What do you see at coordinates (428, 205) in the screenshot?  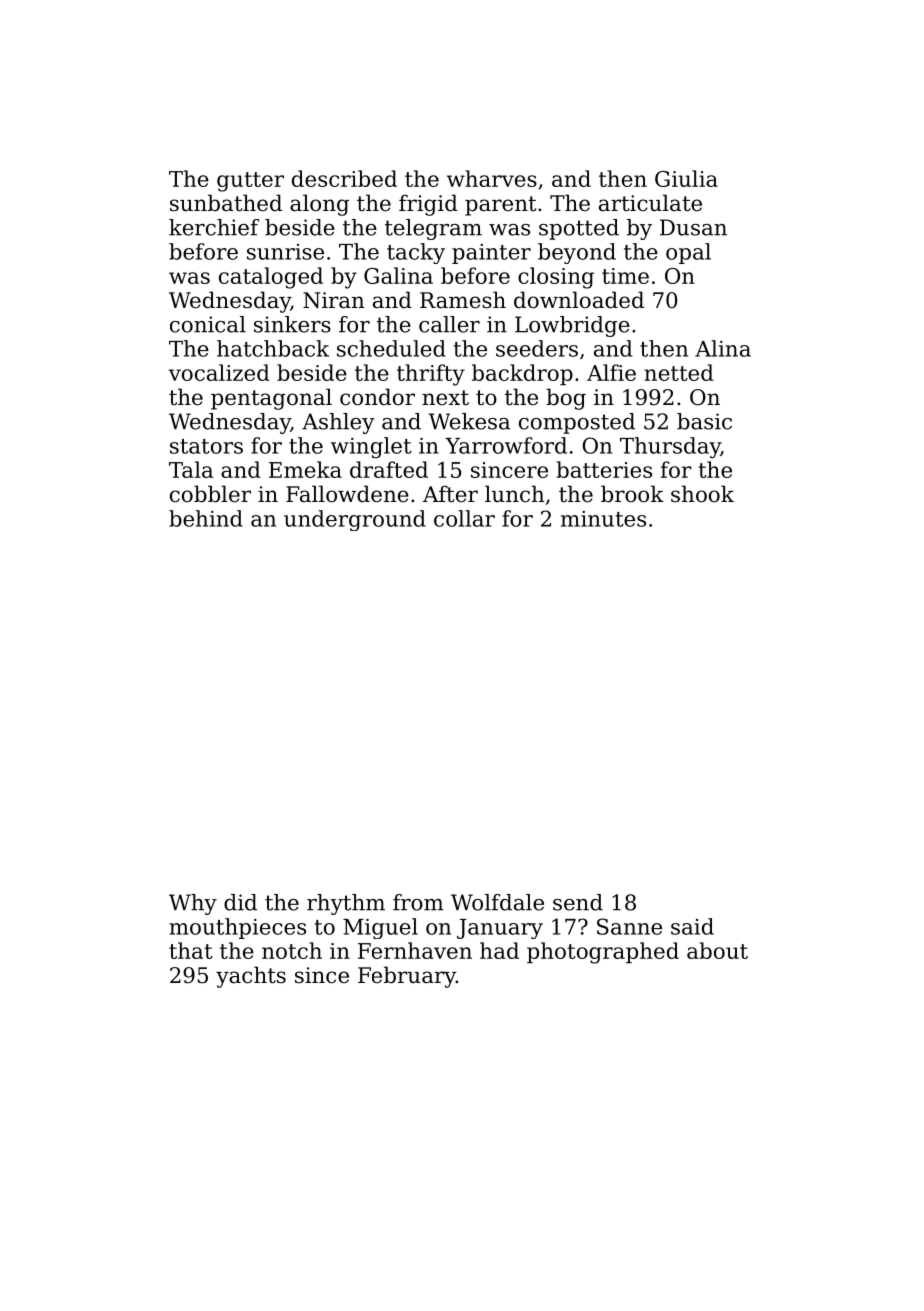 I see `frigid` at bounding box center [428, 205].
